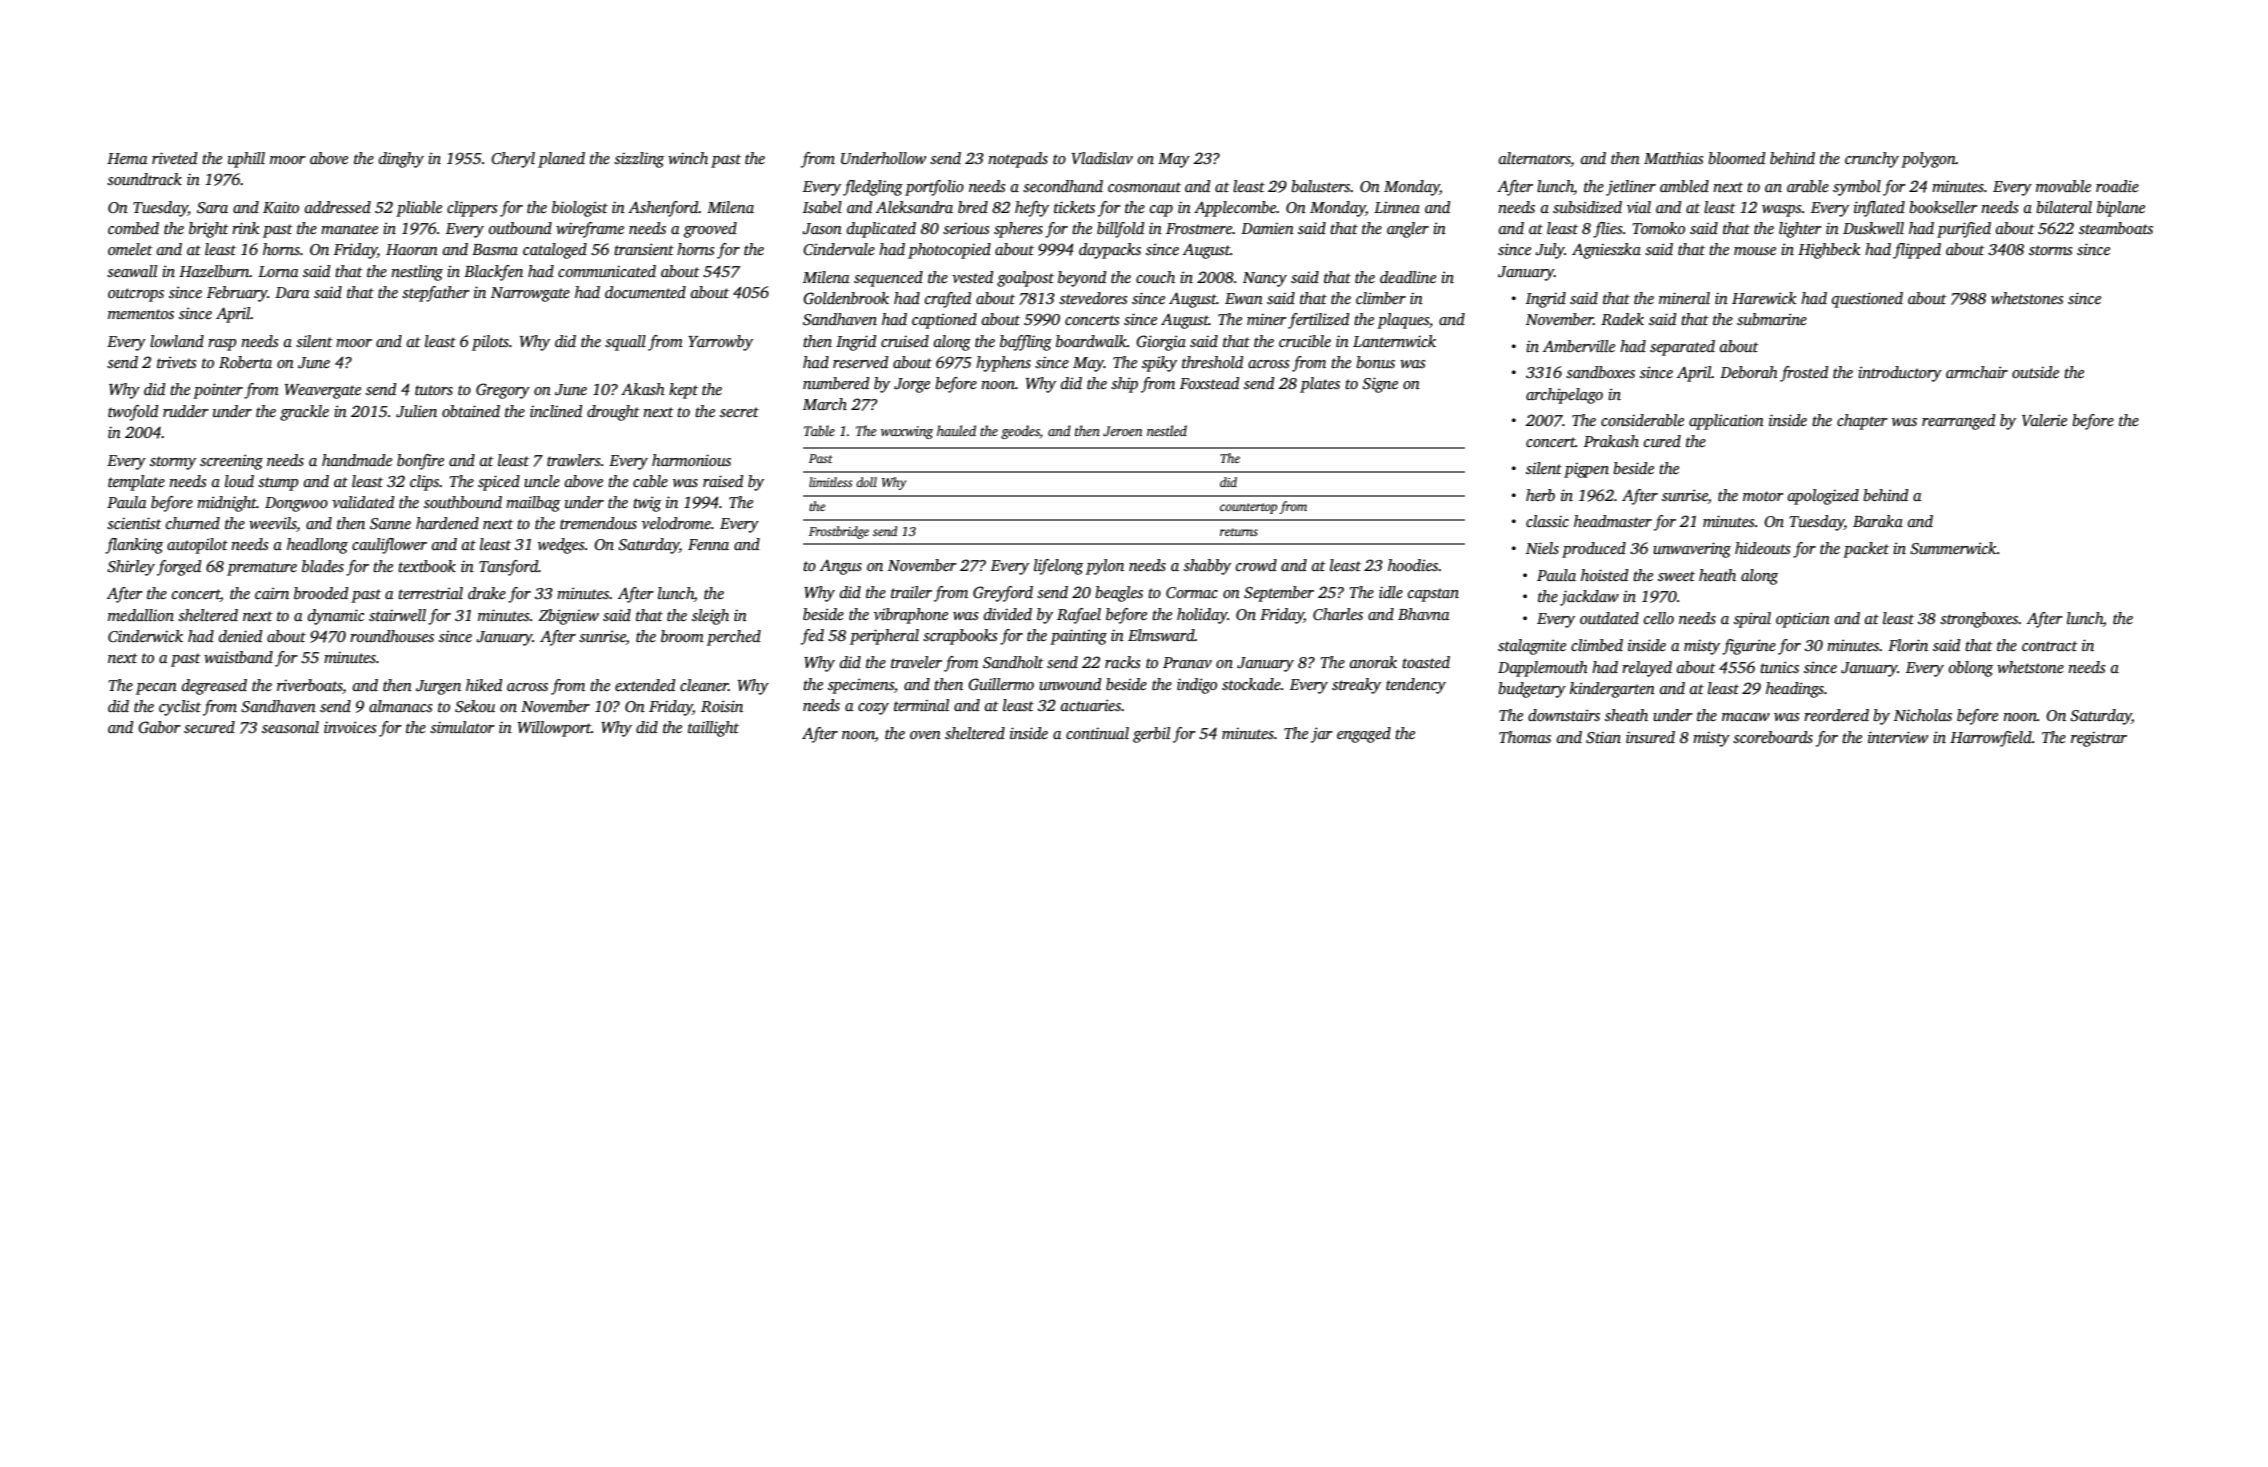 This document has width=2268, height=1467. I want to click on oven, so click(925, 735).
